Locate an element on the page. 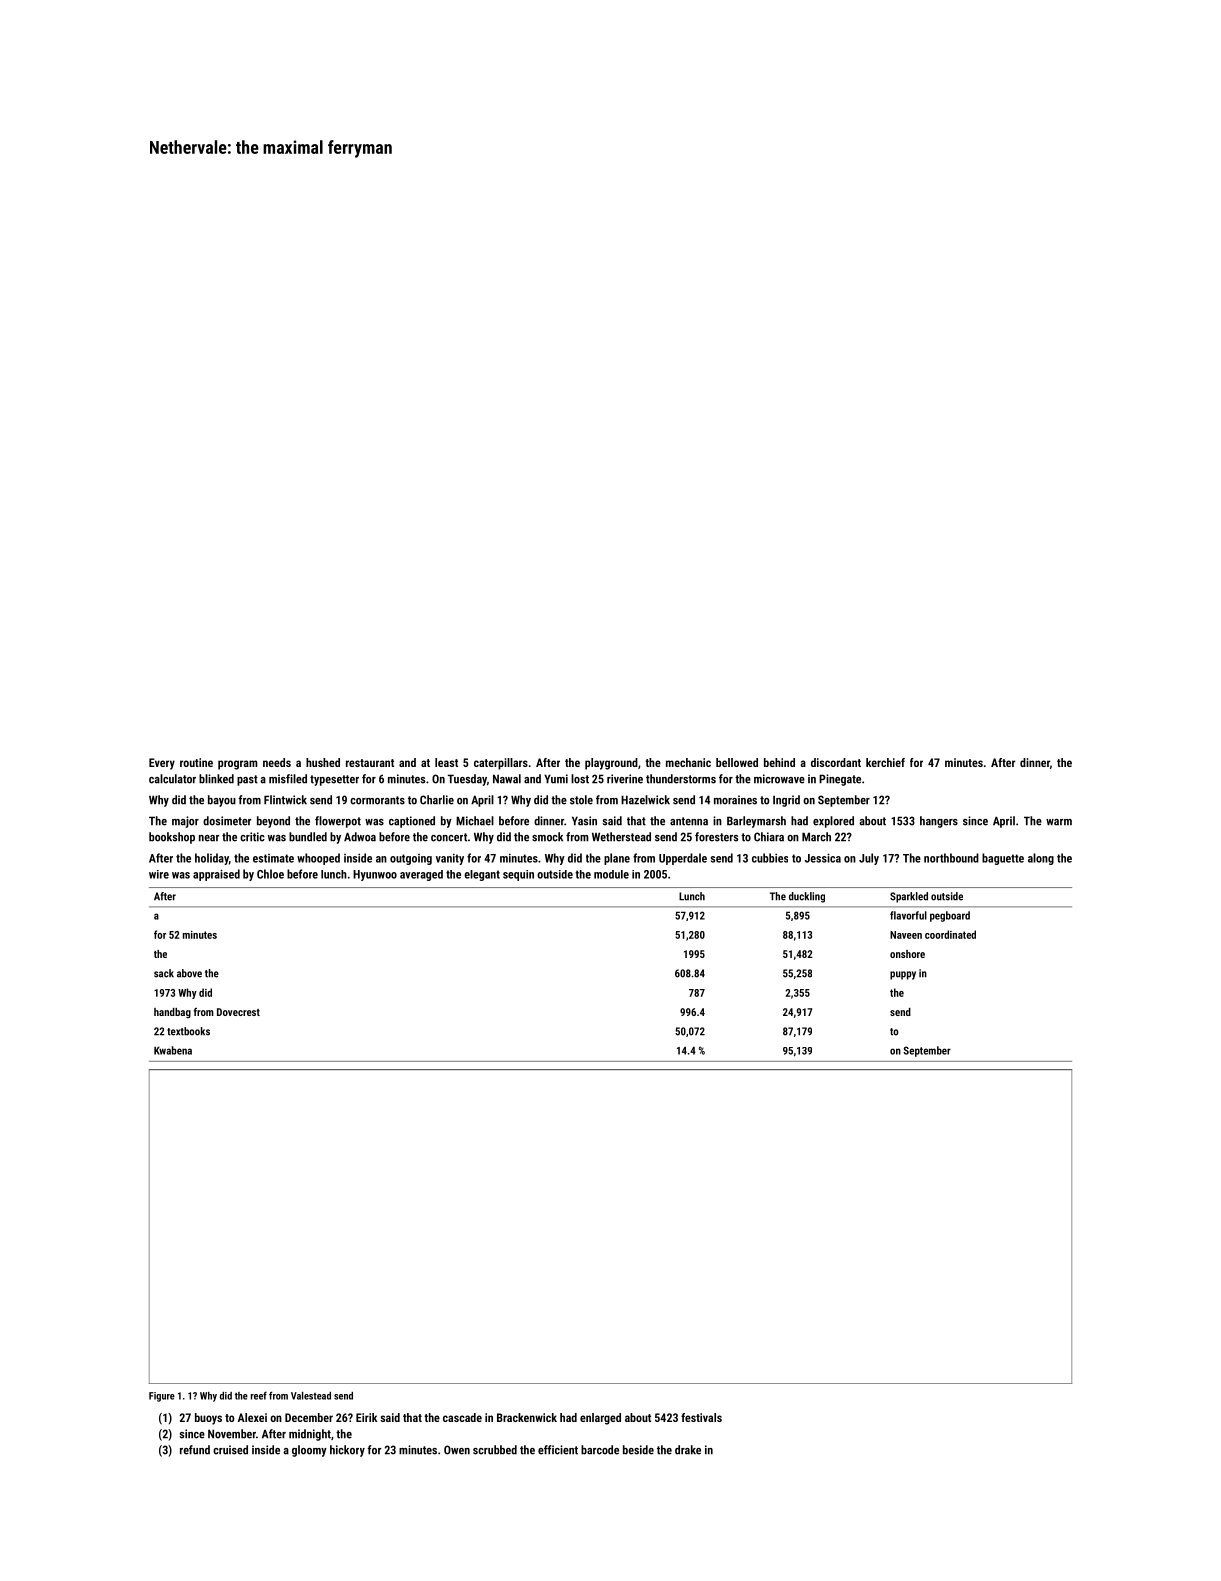 Image resolution: width=1221 pixels, height=1581 pixels. Dovecrest is located at coordinates (238, 1012).
